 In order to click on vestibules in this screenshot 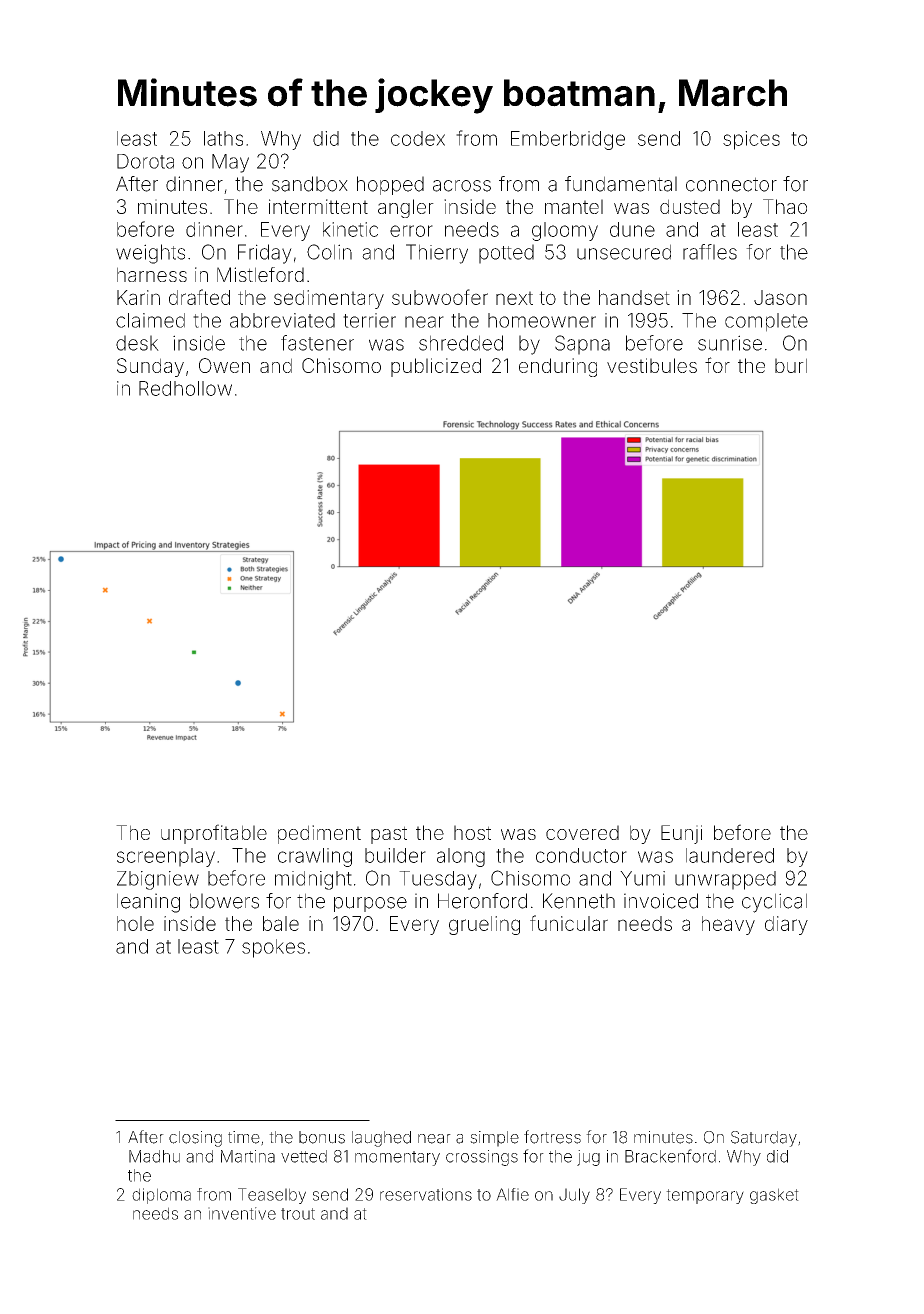, I will do `click(652, 365)`.
